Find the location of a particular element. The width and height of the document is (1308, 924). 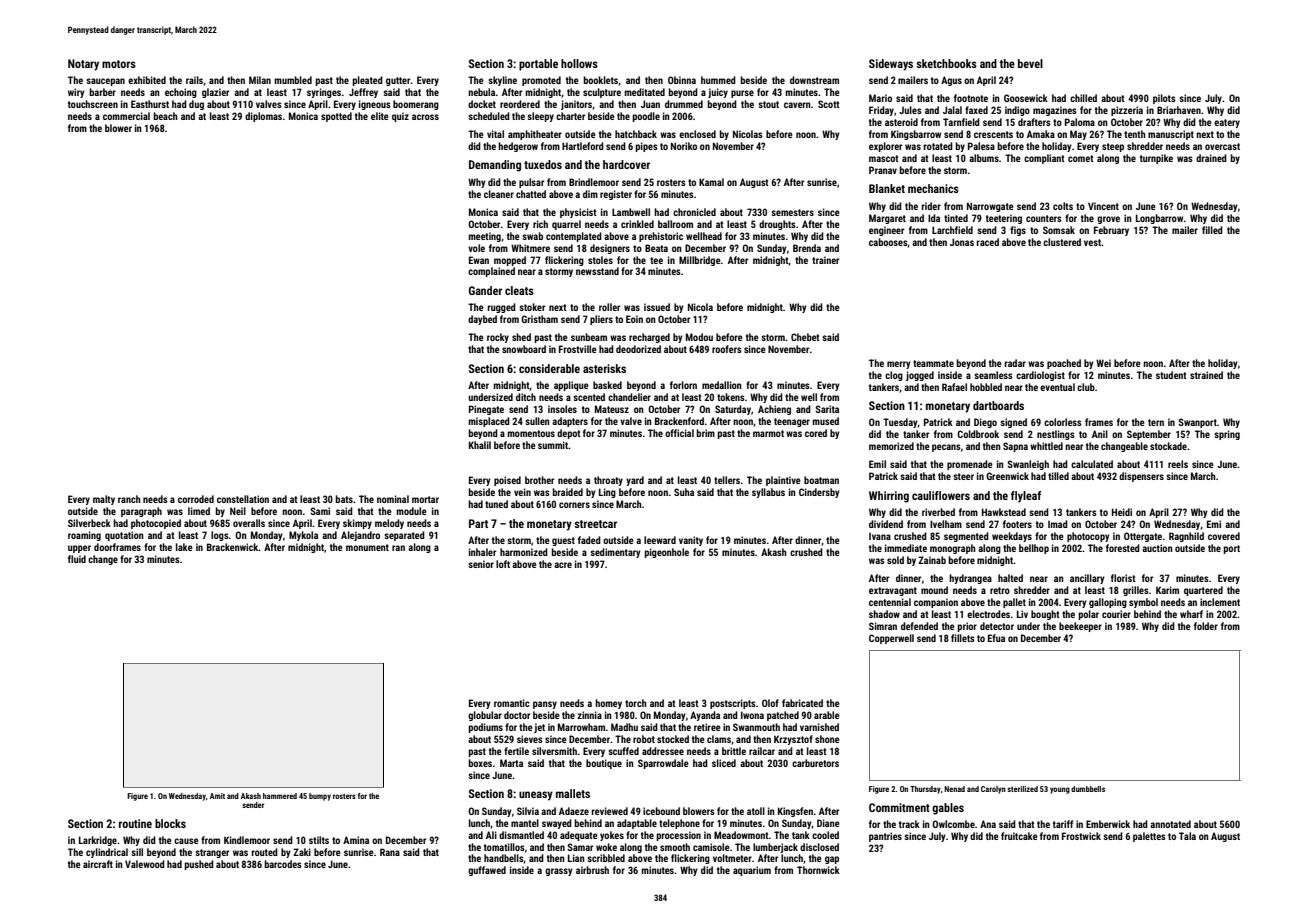

hollows is located at coordinates (579, 63).
